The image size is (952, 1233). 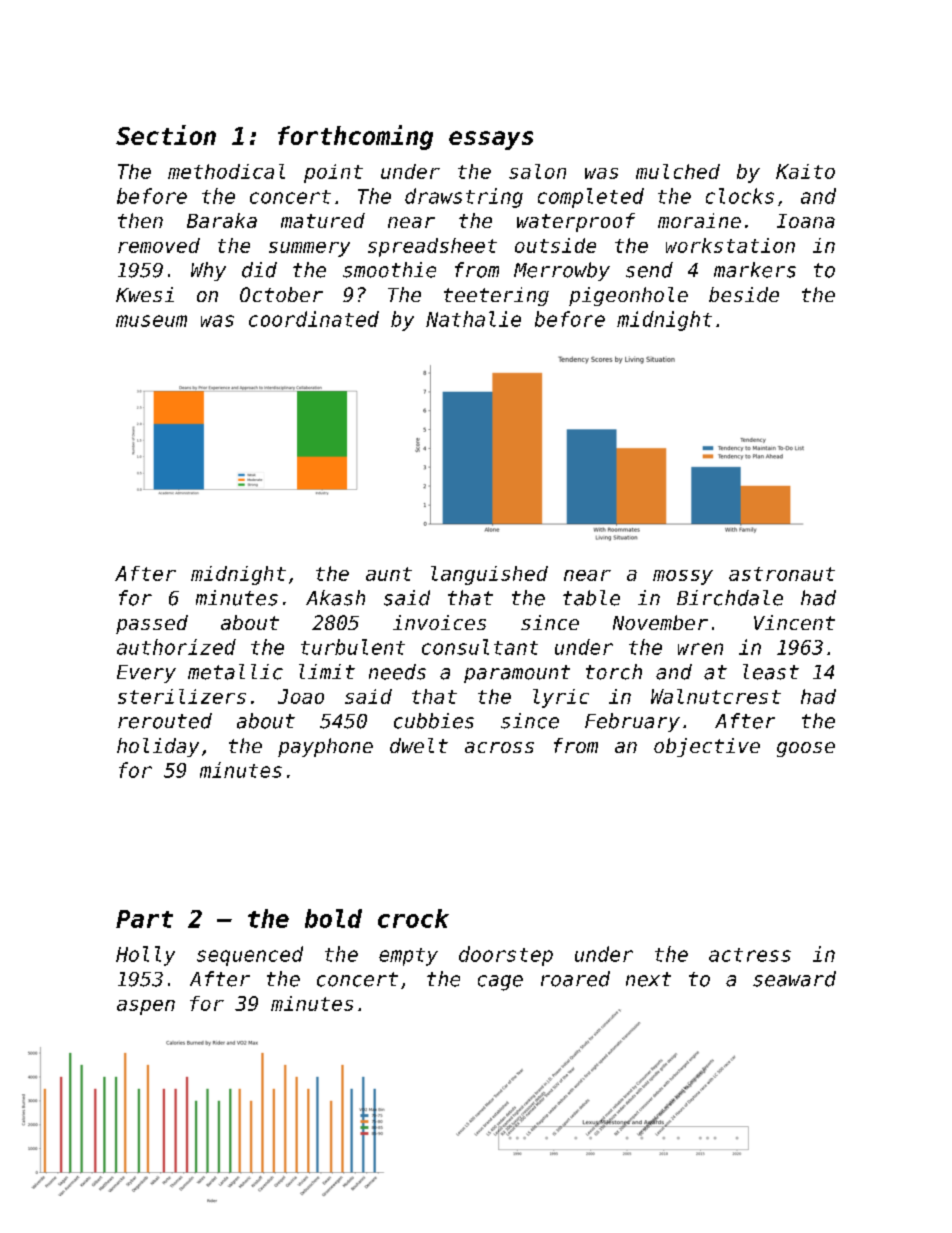 I want to click on Every, so click(x=146, y=674).
